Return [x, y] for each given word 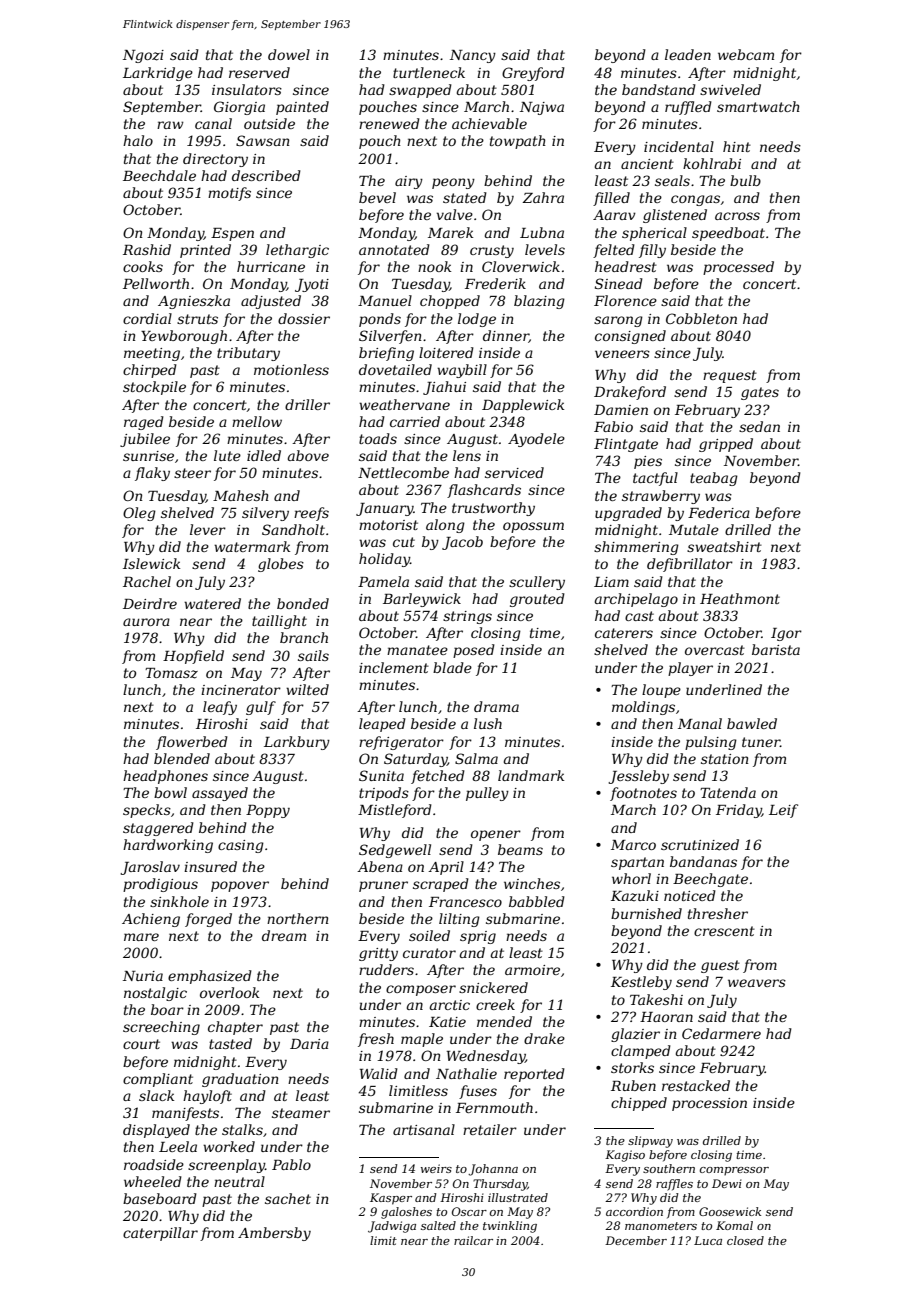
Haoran [666, 1017]
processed [738, 268]
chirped [150, 371]
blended [182, 758]
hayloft [207, 1097]
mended [504, 1021]
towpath [518, 142]
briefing [386, 354]
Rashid [147, 249]
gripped [726, 445]
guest [720, 966]
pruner [383, 886]
